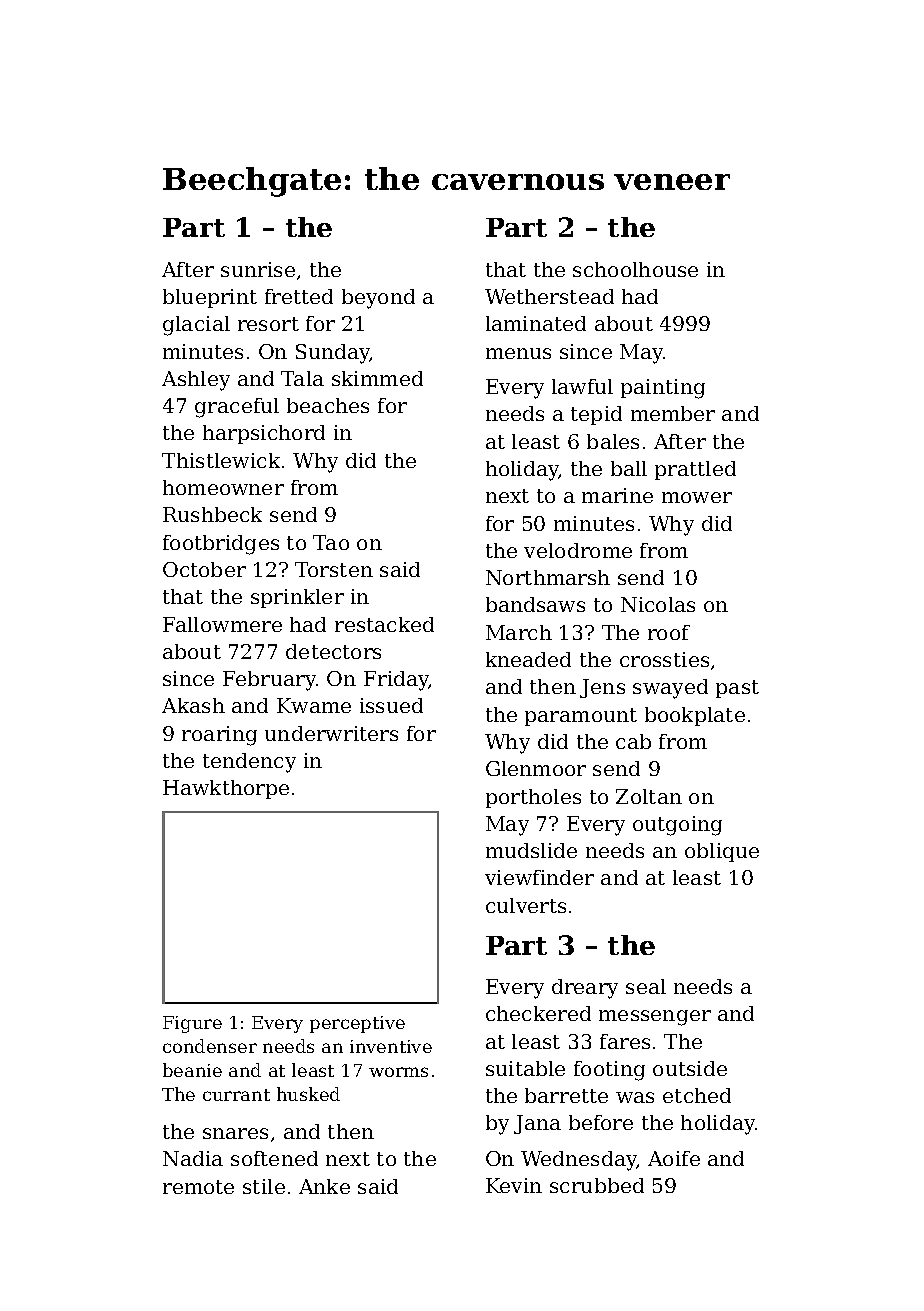 The width and height of the image is (924, 1311). Describe the element at coordinates (196, 381) in the image. I see `Ashley` at that location.
